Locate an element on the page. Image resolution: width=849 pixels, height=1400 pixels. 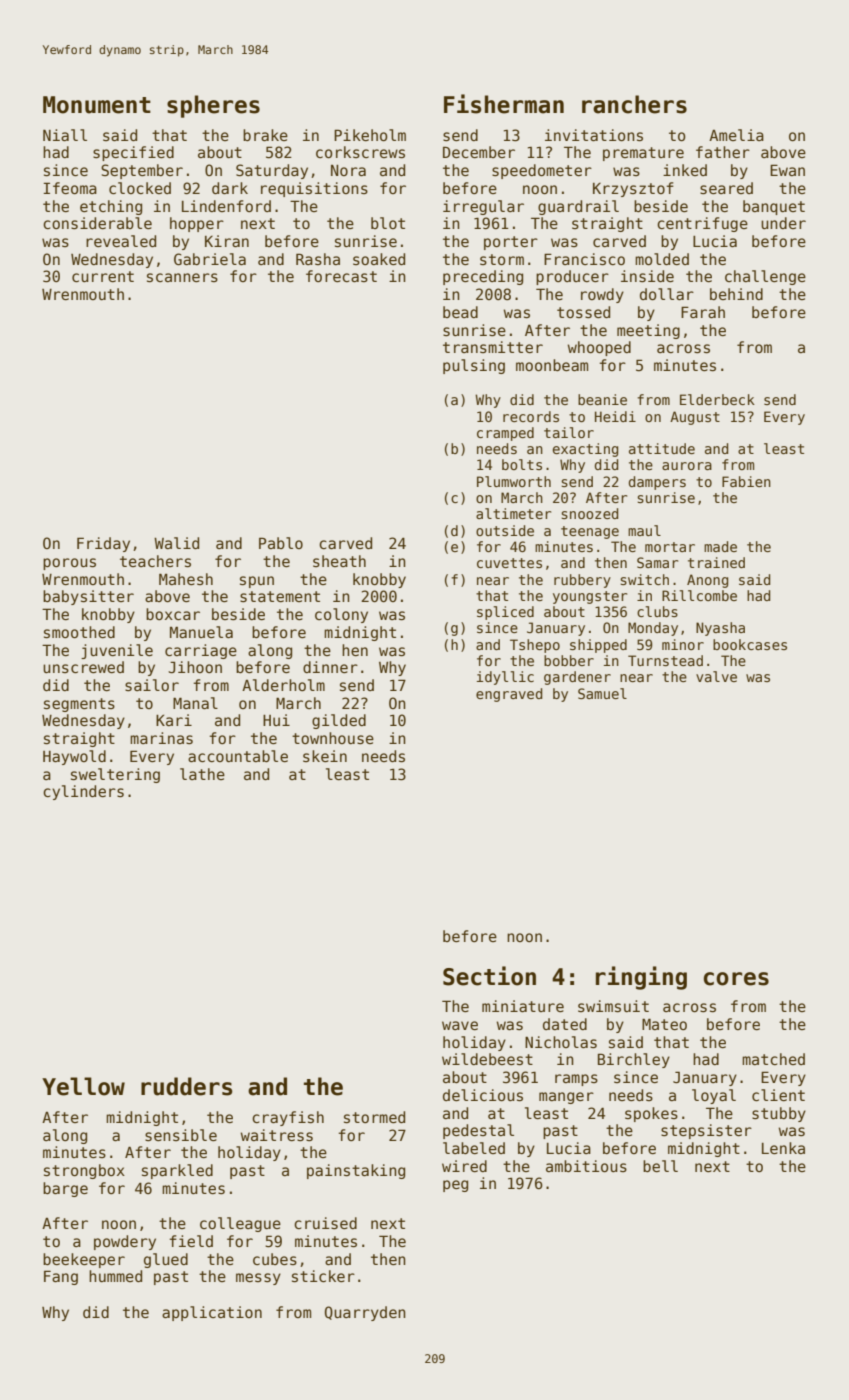
loyal is located at coordinates (714, 1096).
